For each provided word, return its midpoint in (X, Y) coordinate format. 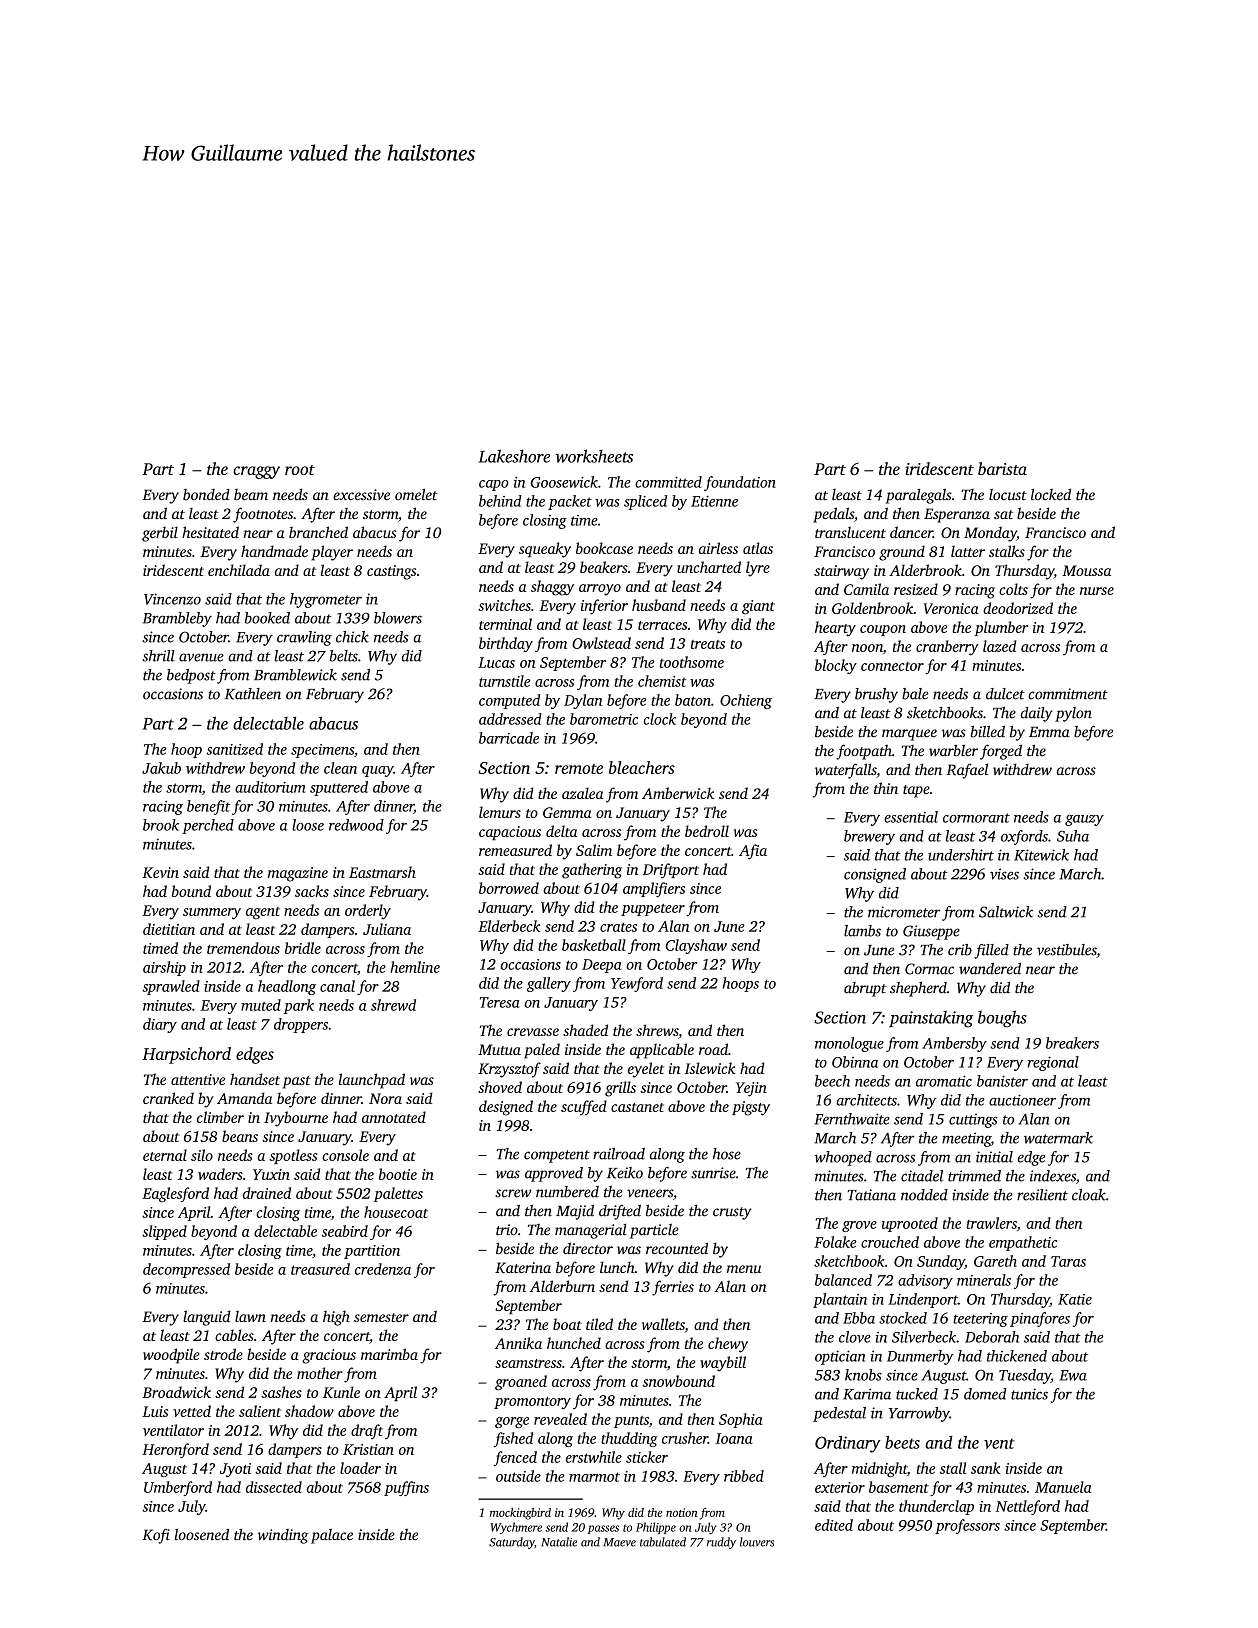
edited (834, 1525)
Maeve (620, 1542)
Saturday (511, 1543)
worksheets (594, 456)
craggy (256, 472)
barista (1002, 468)
